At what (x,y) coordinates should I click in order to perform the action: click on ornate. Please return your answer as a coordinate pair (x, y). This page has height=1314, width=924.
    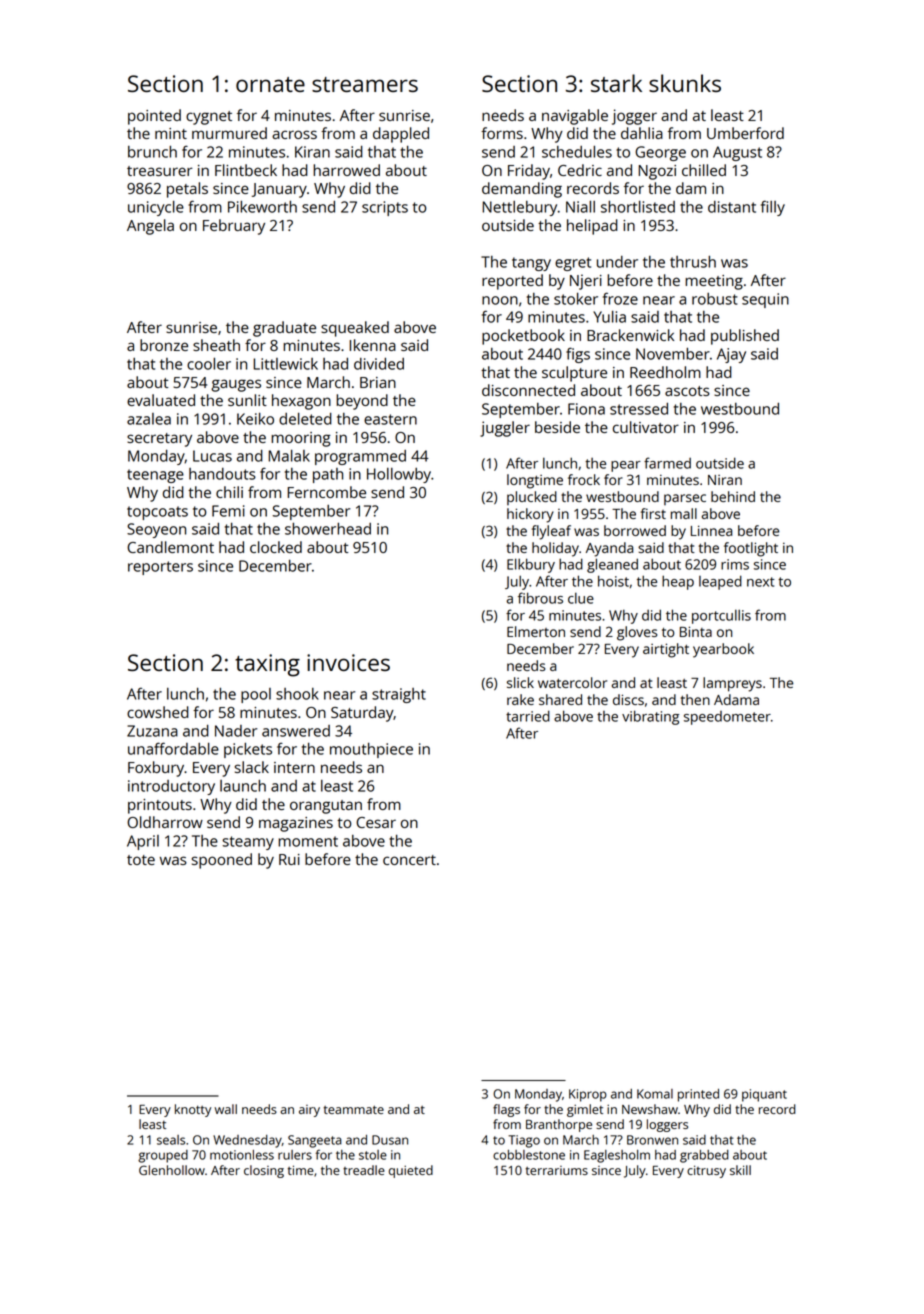
    Looking at the image, I should click on (270, 84).
